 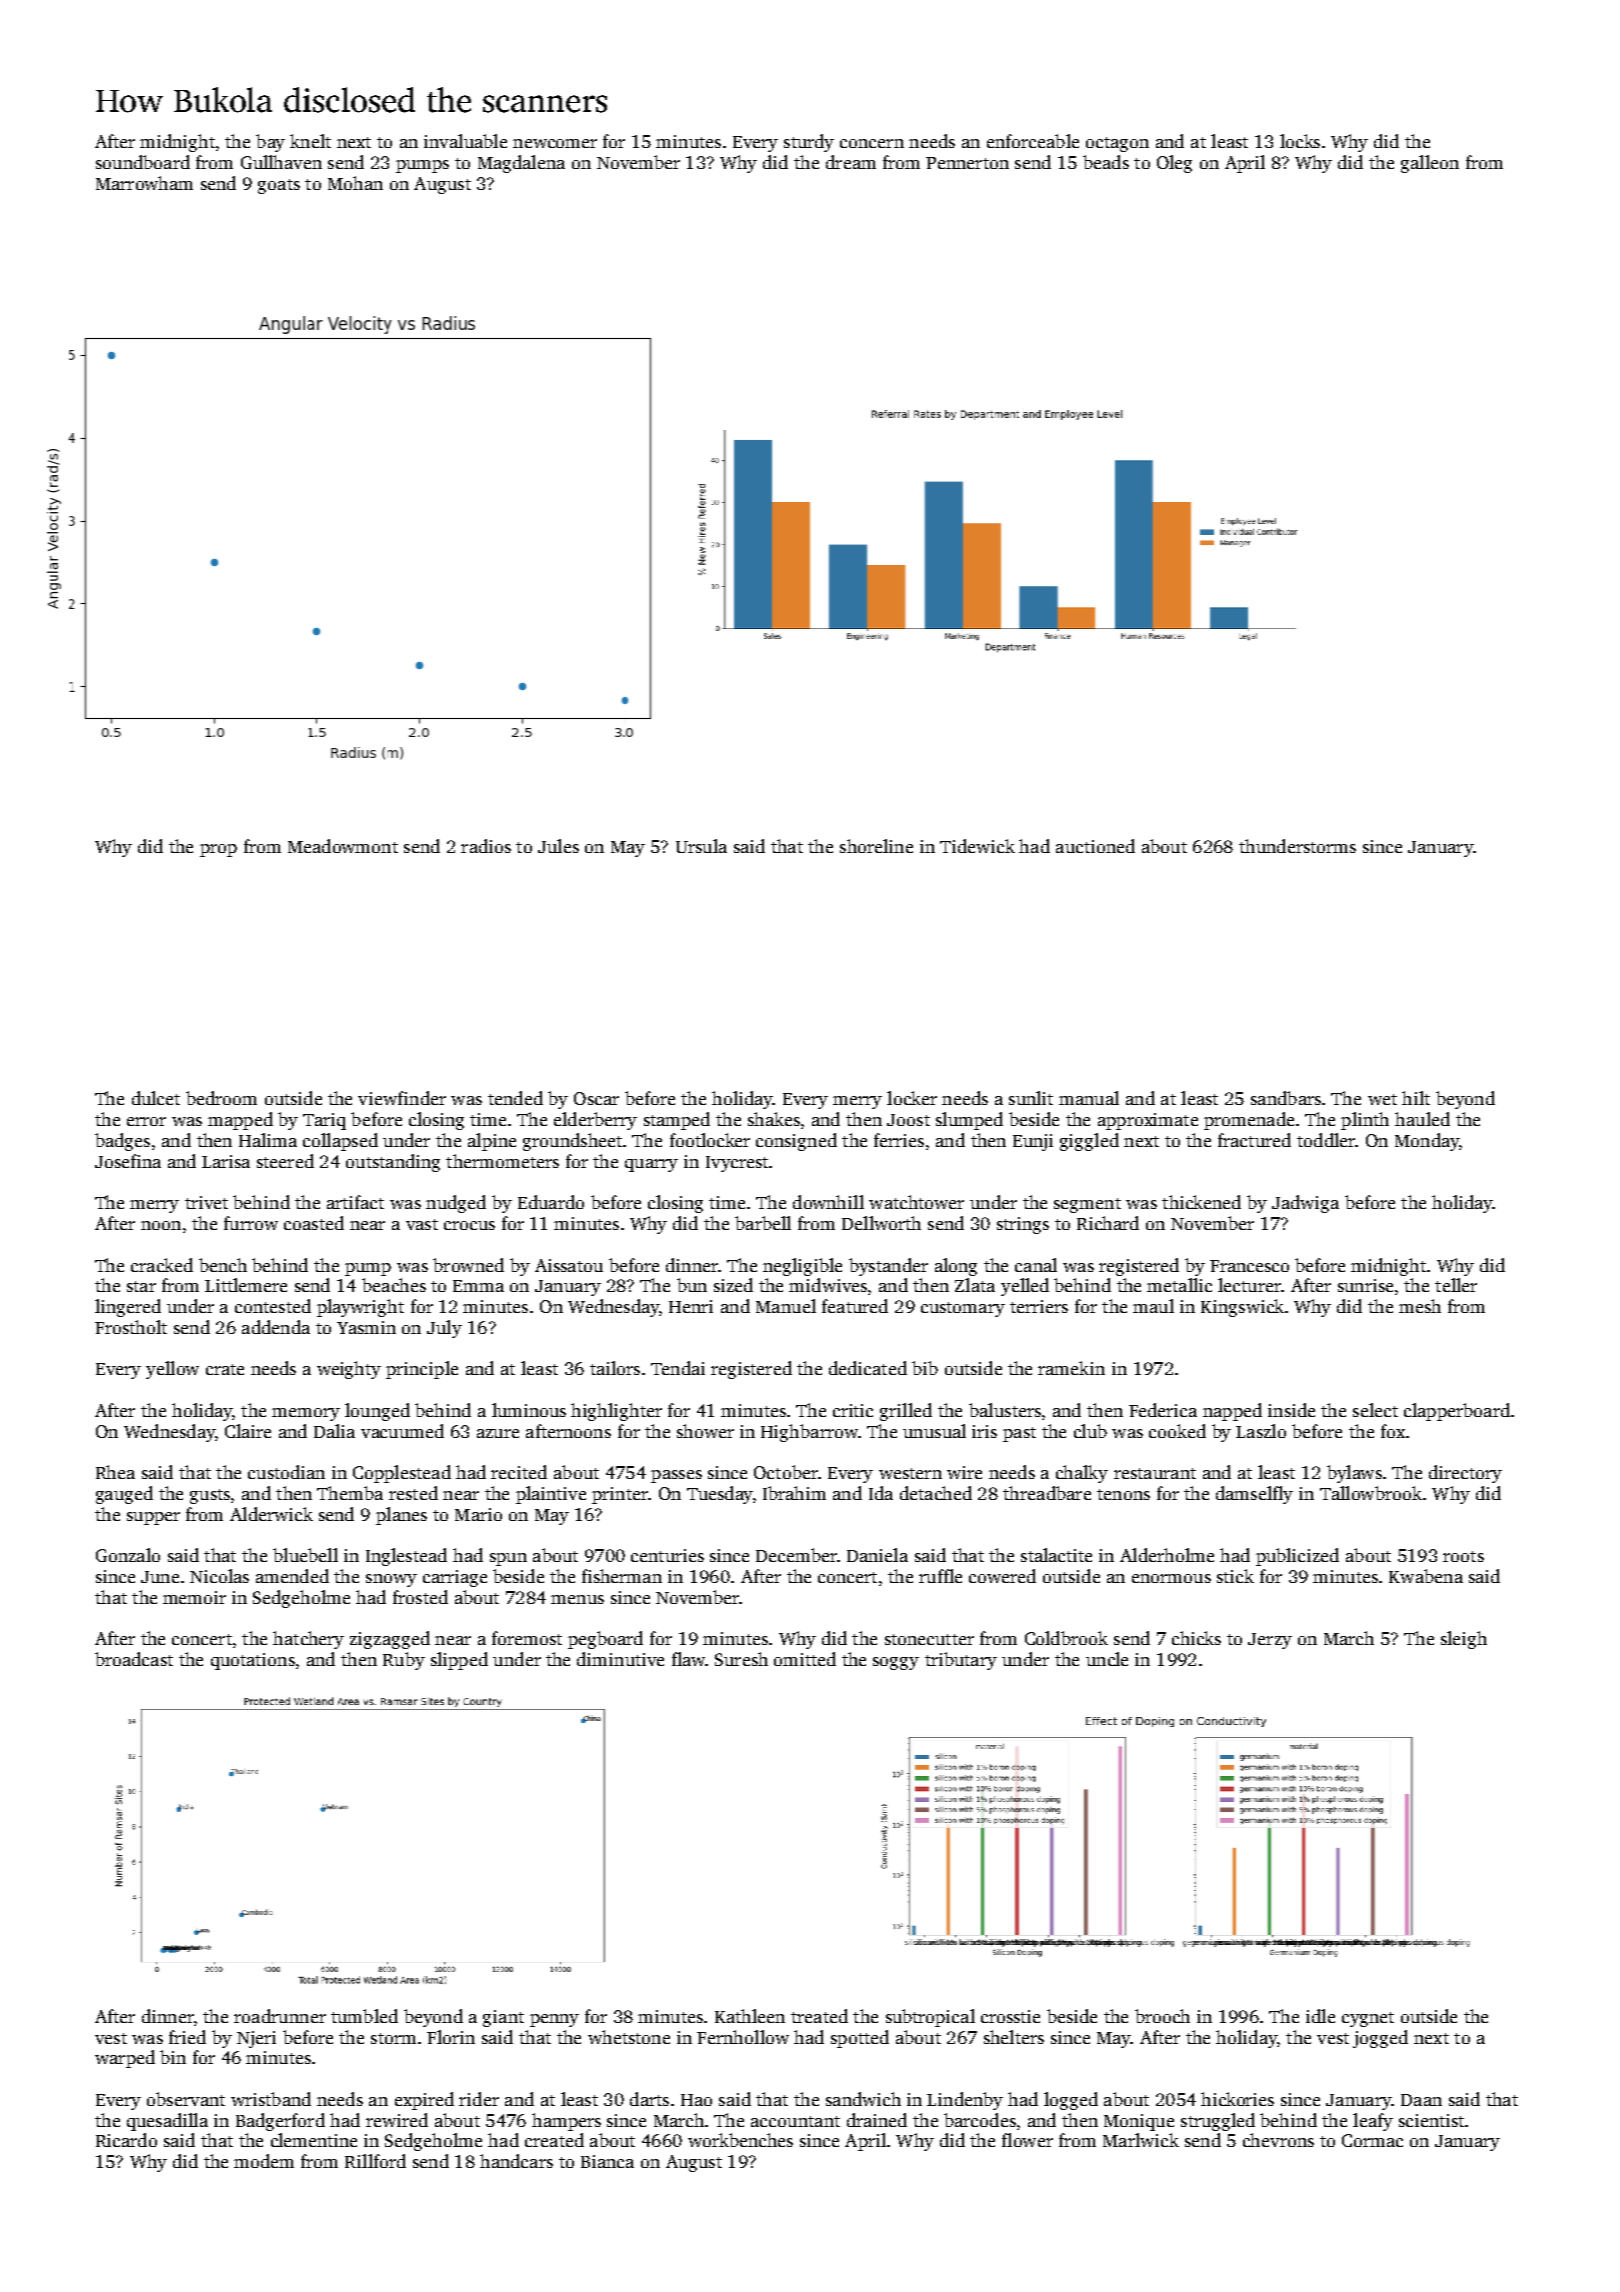 I want to click on Bianca, so click(x=607, y=2161).
